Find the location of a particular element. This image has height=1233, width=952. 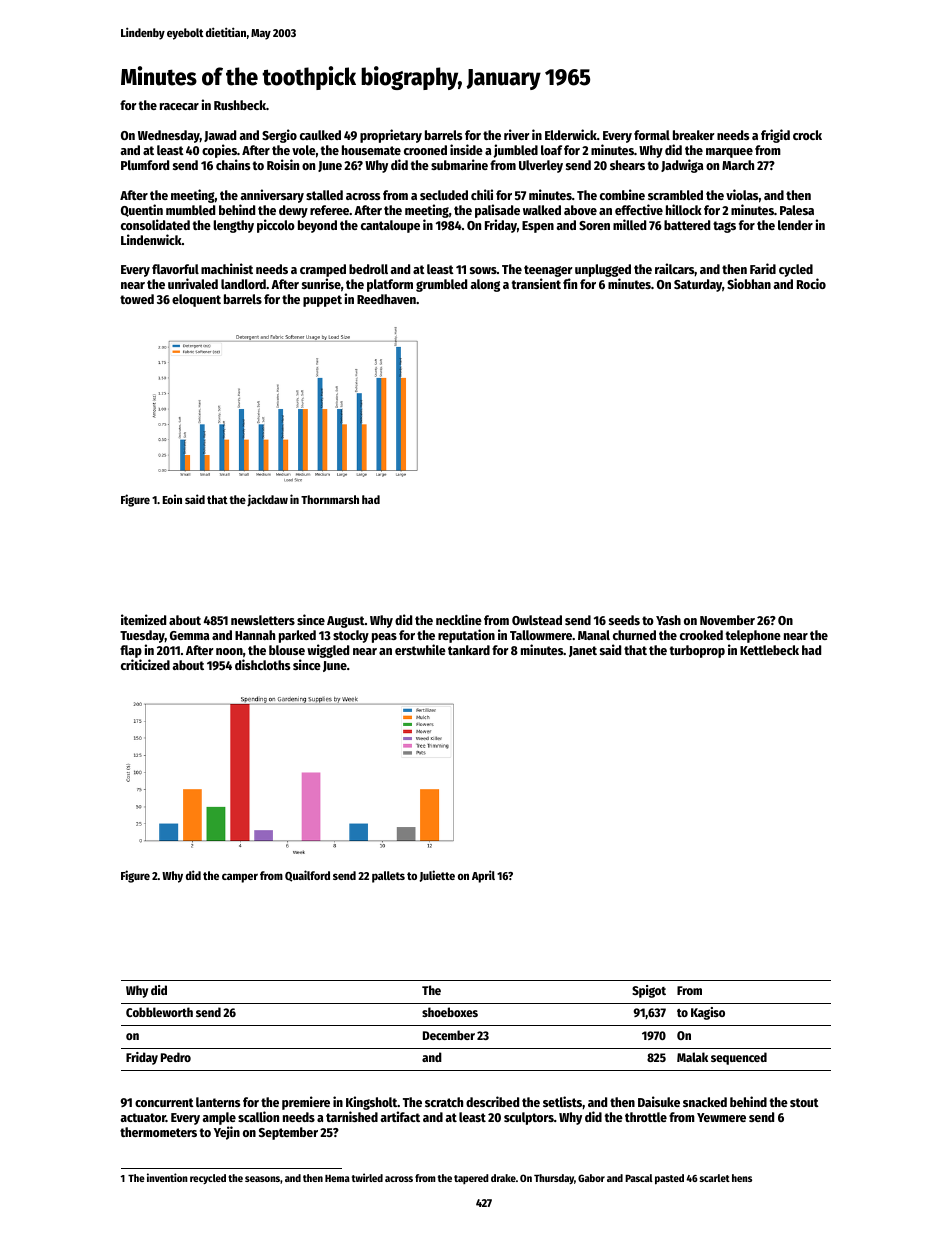

grumbled is located at coordinates (441, 285).
